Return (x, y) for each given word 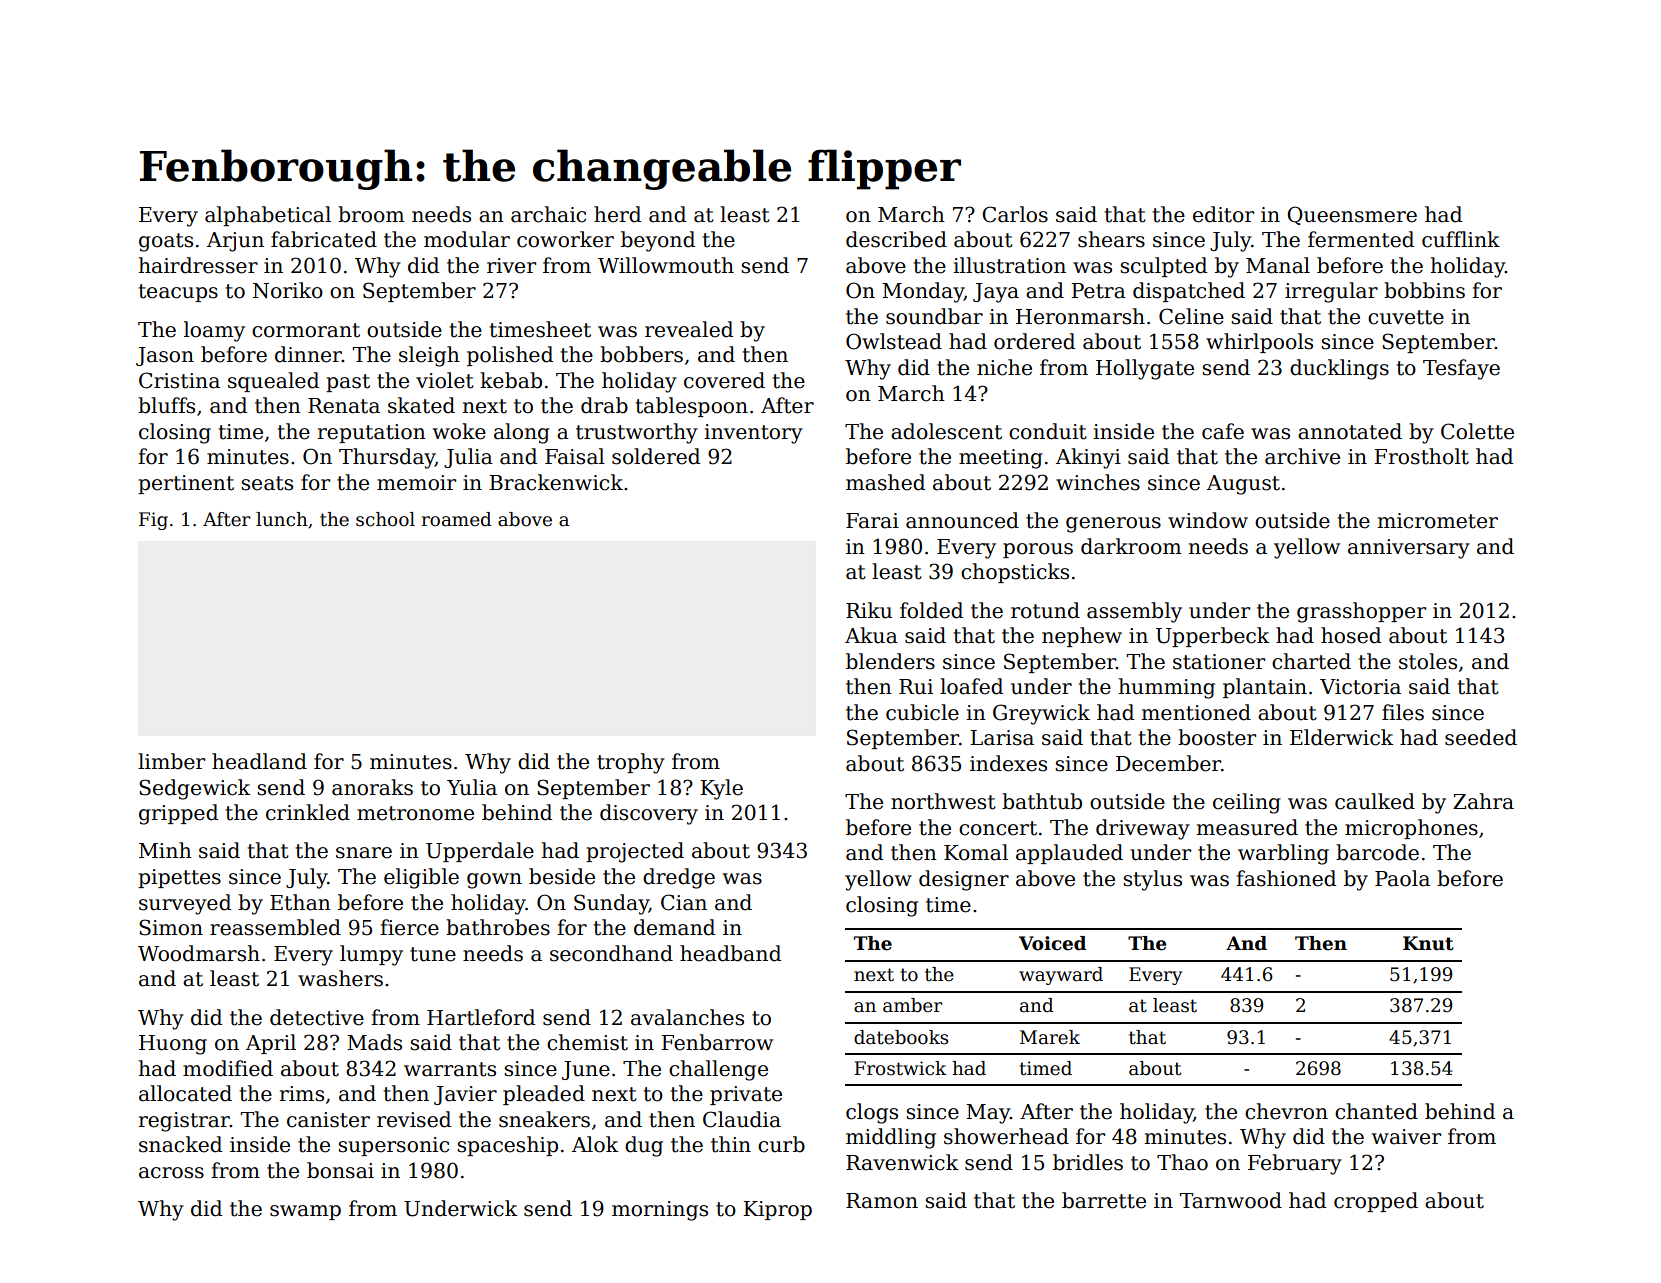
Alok (595, 1144)
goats (166, 242)
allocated (185, 1093)
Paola (1402, 878)
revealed (689, 329)
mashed (885, 482)
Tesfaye (1461, 369)
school (385, 519)
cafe (1223, 431)
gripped (178, 814)
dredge (679, 878)
